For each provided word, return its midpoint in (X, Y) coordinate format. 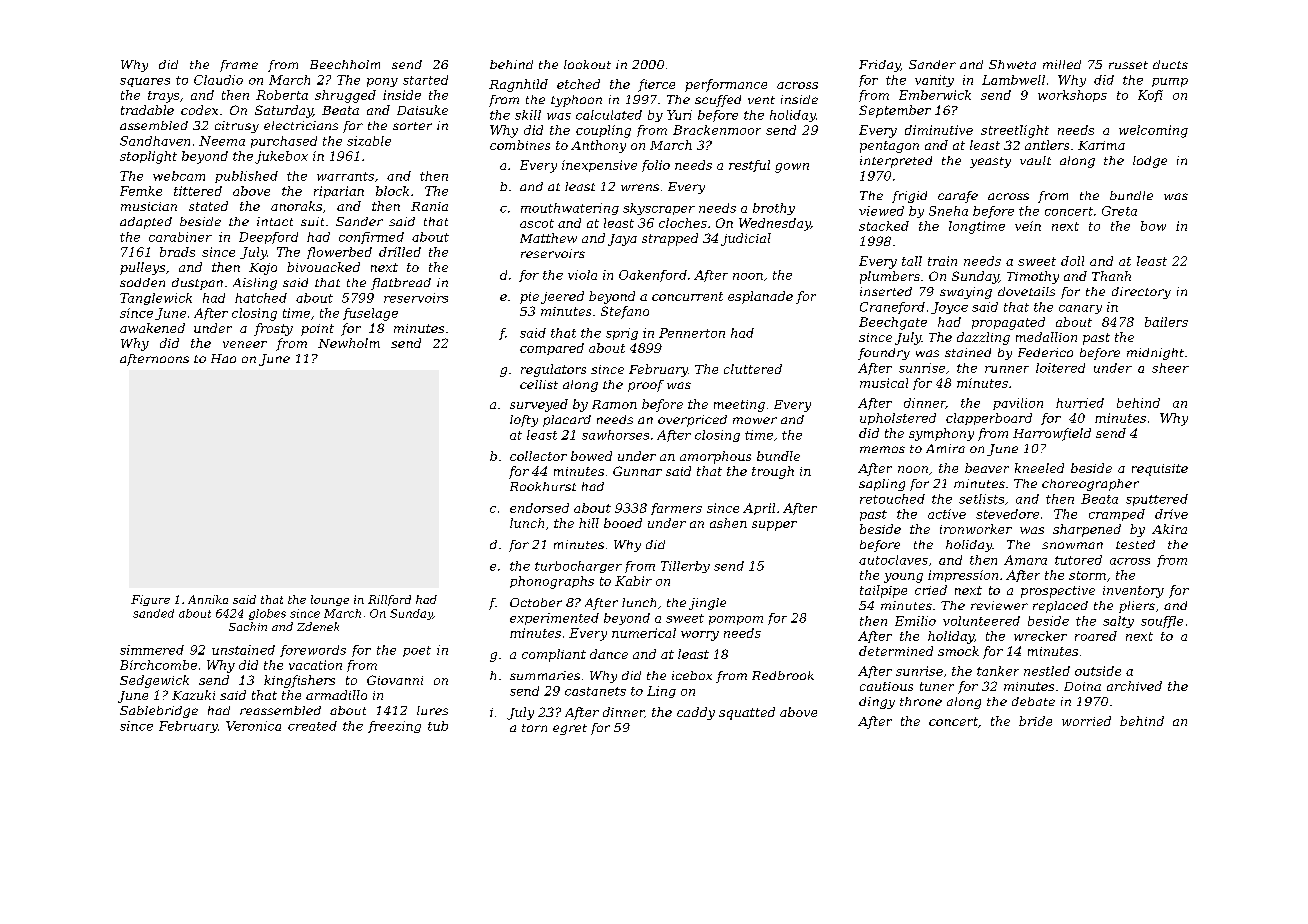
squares (145, 82)
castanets (595, 691)
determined (896, 651)
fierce (656, 85)
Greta (1119, 211)
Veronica (253, 726)
